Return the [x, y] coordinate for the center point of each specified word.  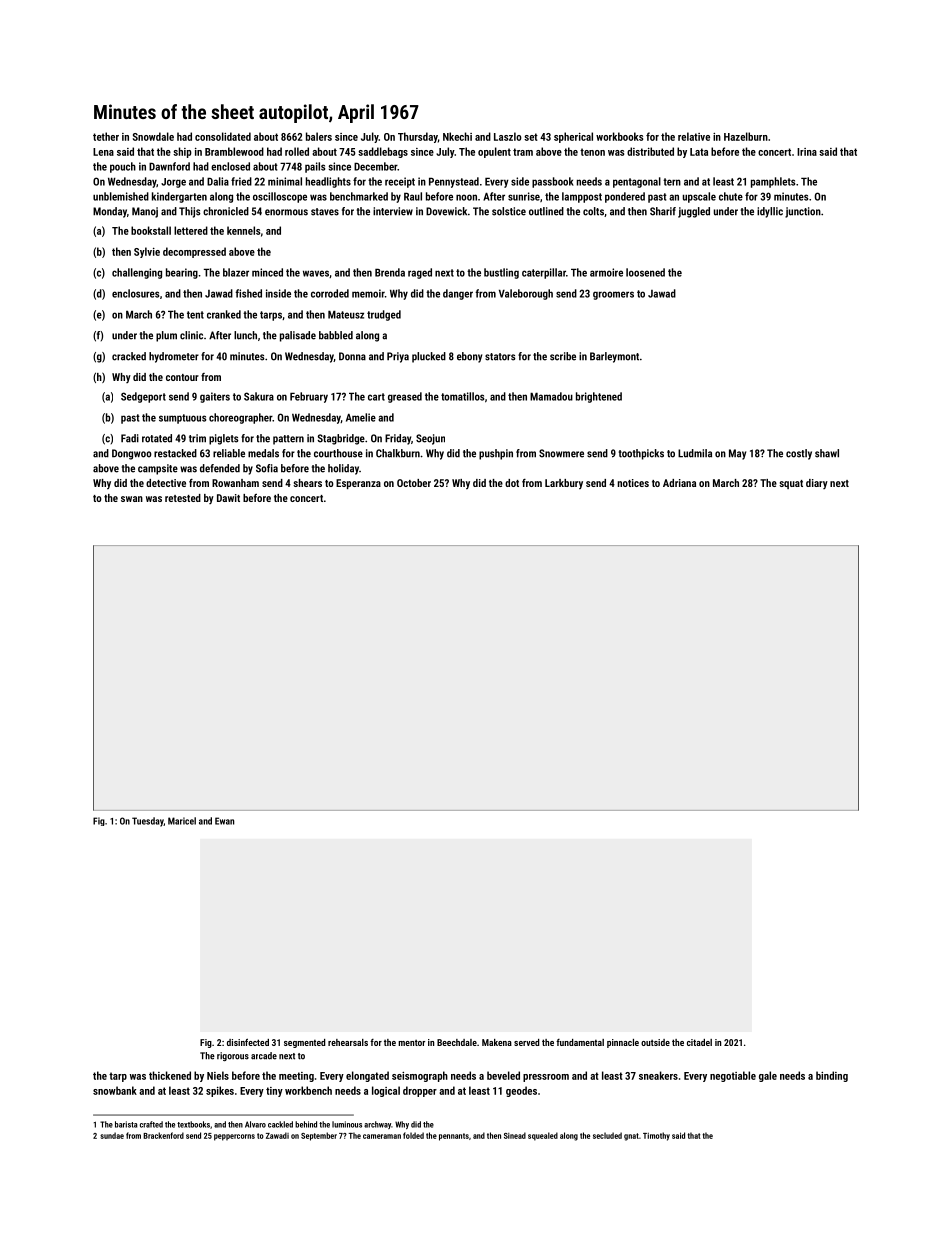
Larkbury [564, 484]
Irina [807, 152]
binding [832, 1076]
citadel [699, 1042]
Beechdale [457, 1042]
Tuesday [148, 822]
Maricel [182, 821]
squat [791, 484]
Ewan [224, 821]
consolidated [223, 136]
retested [183, 498]
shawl [827, 453]
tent [195, 315]
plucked [429, 357]
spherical [573, 137]
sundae [112, 1135]
